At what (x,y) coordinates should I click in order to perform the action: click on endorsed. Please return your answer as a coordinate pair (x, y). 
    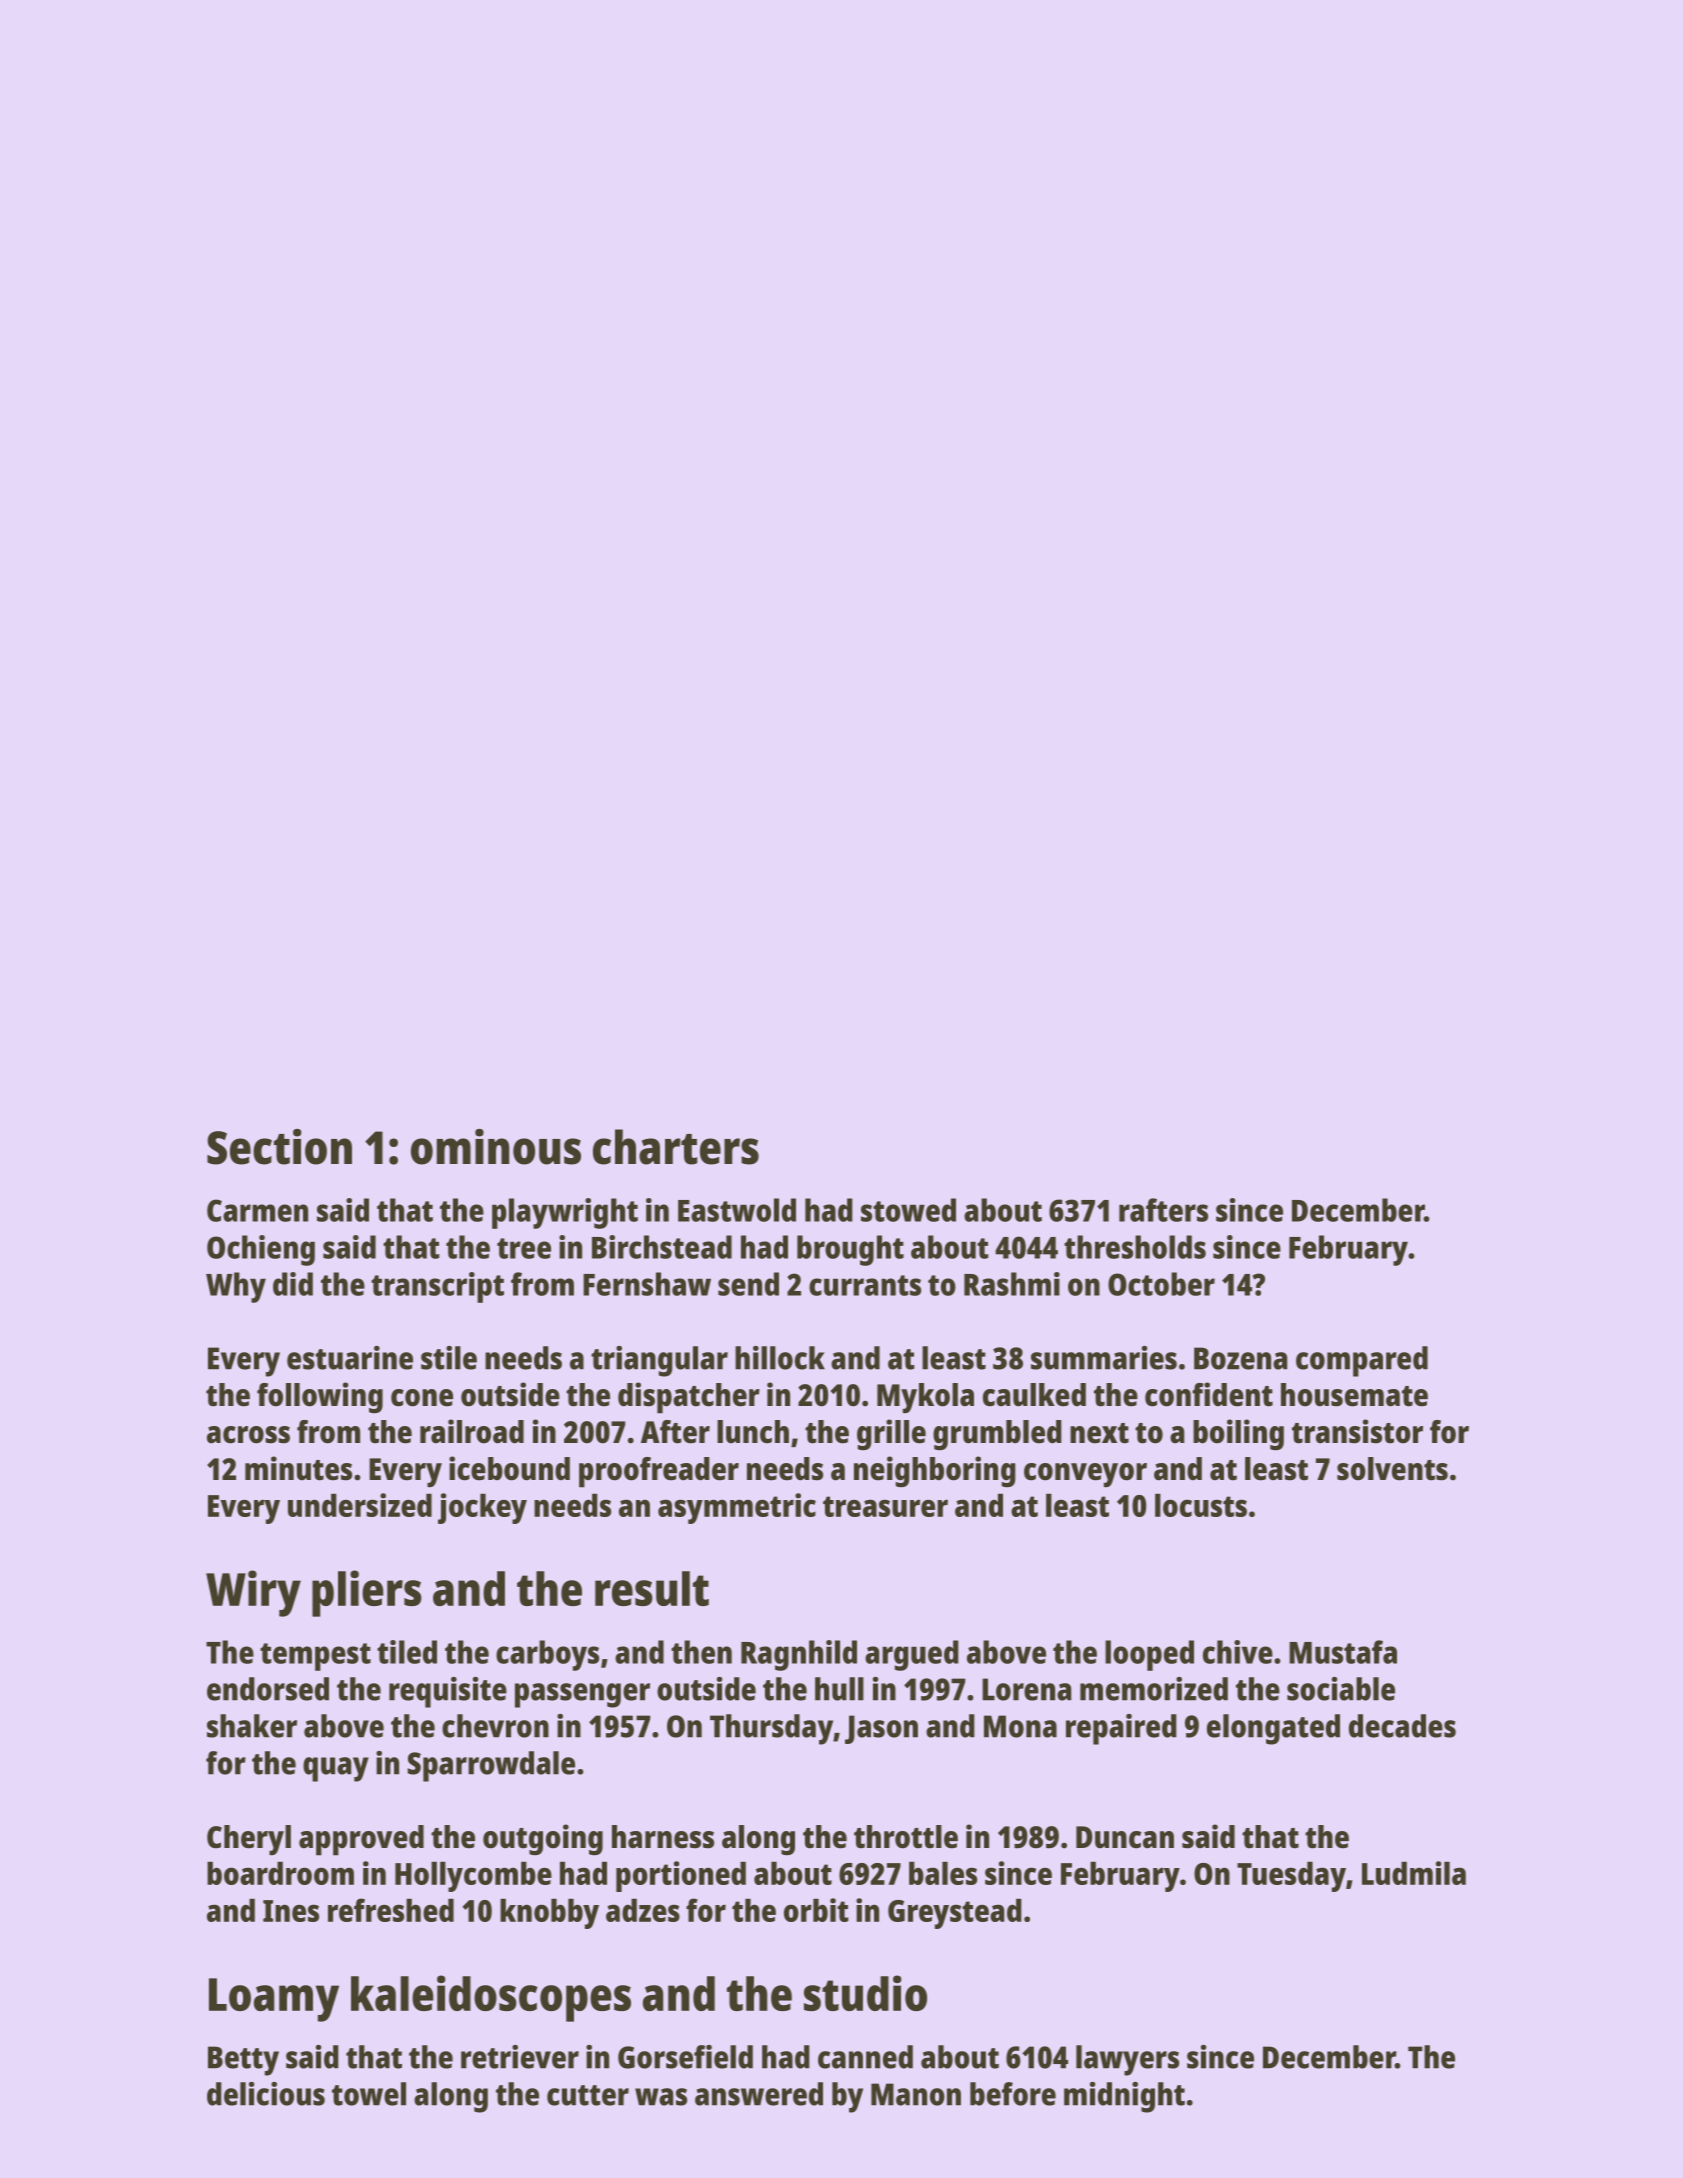
    Looking at the image, I should click on (268, 1689).
